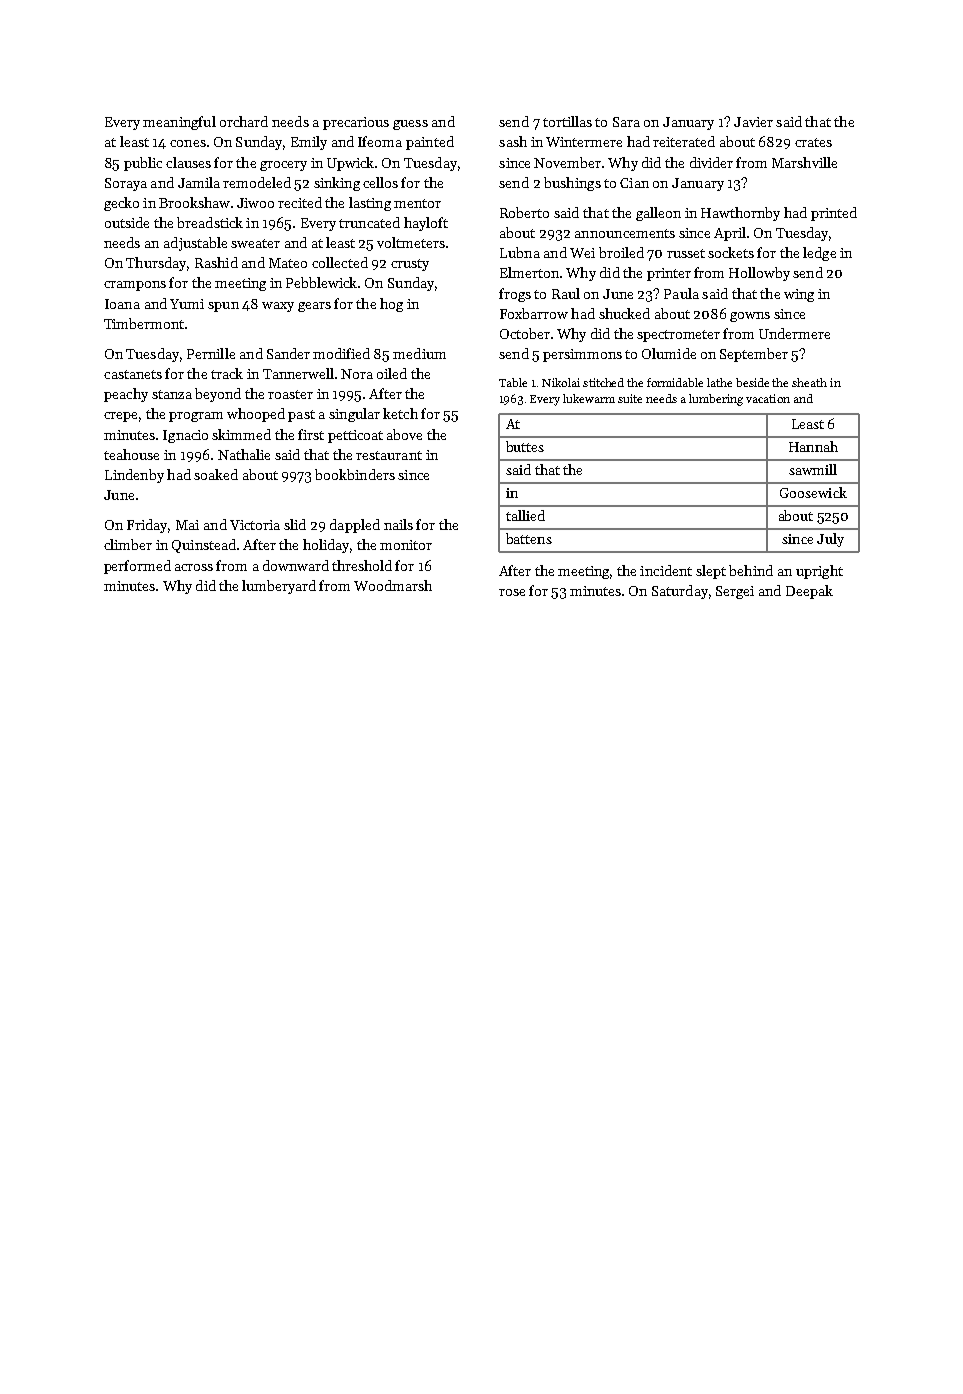  What do you see at coordinates (561, 382) in the screenshot?
I see `Nikolai` at bounding box center [561, 382].
